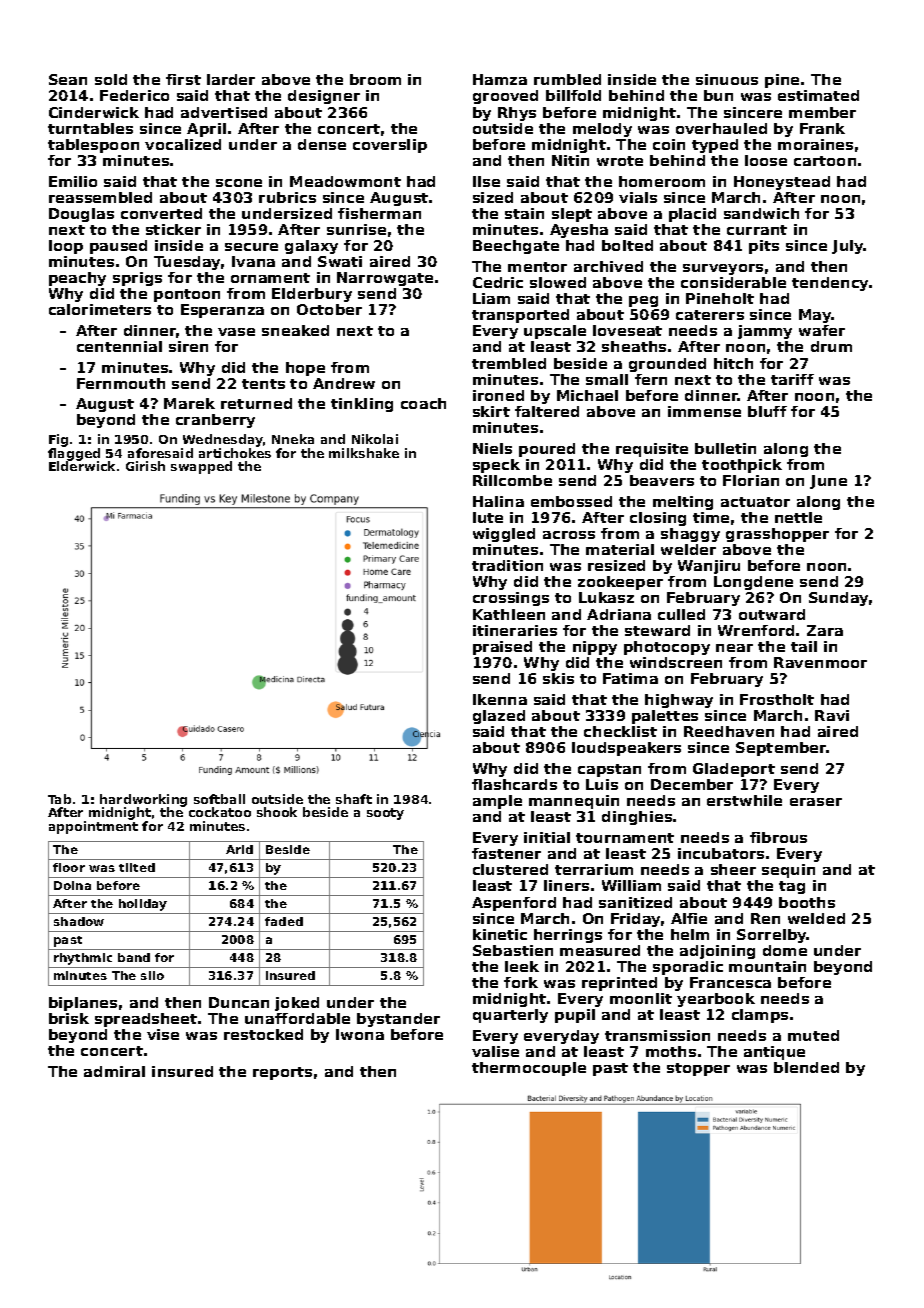  What do you see at coordinates (637, 818) in the document?
I see `dinghies` at bounding box center [637, 818].
